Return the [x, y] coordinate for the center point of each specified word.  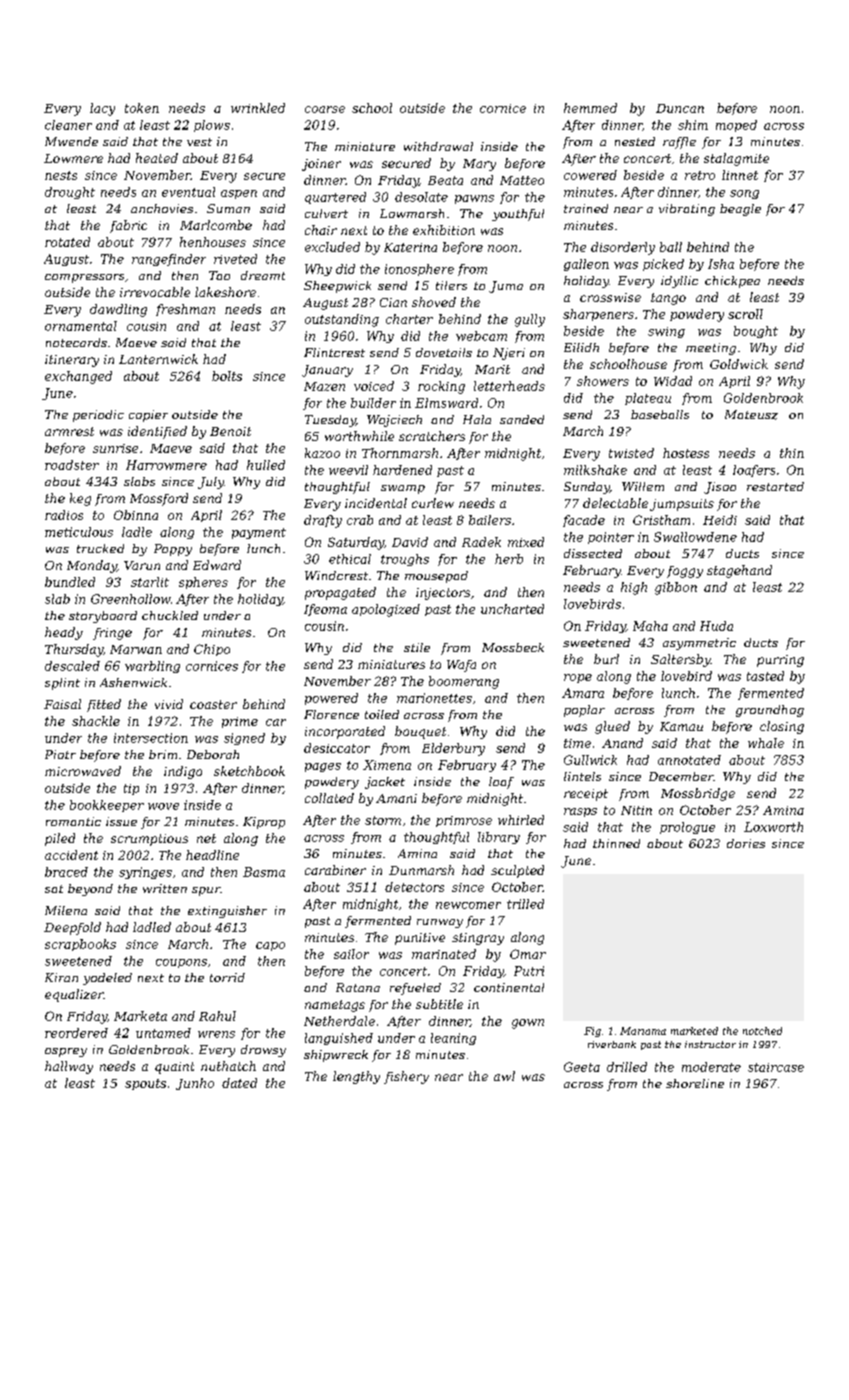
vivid [169, 704]
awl [504, 1076]
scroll [745, 314]
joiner [321, 165]
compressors [84, 278]
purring [780, 661]
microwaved [83, 771]
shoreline [695, 1083]
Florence [331, 714]
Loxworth [773, 827]
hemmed [590, 108]
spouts [145, 1084]
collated [329, 798]
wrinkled [258, 108]
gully [530, 320]
